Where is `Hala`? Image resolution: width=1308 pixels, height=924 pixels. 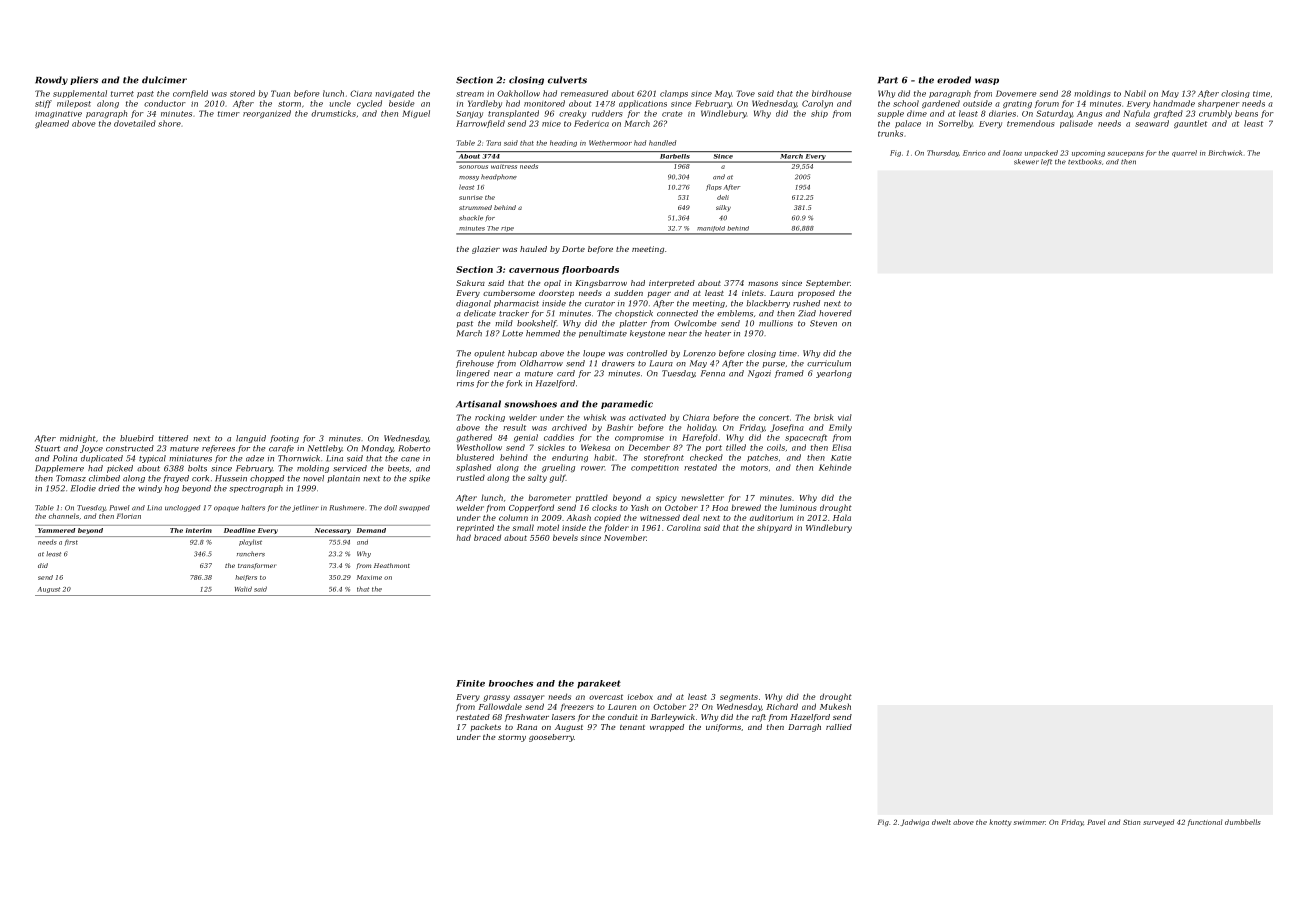
Hala is located at coordinates (842, 518).
